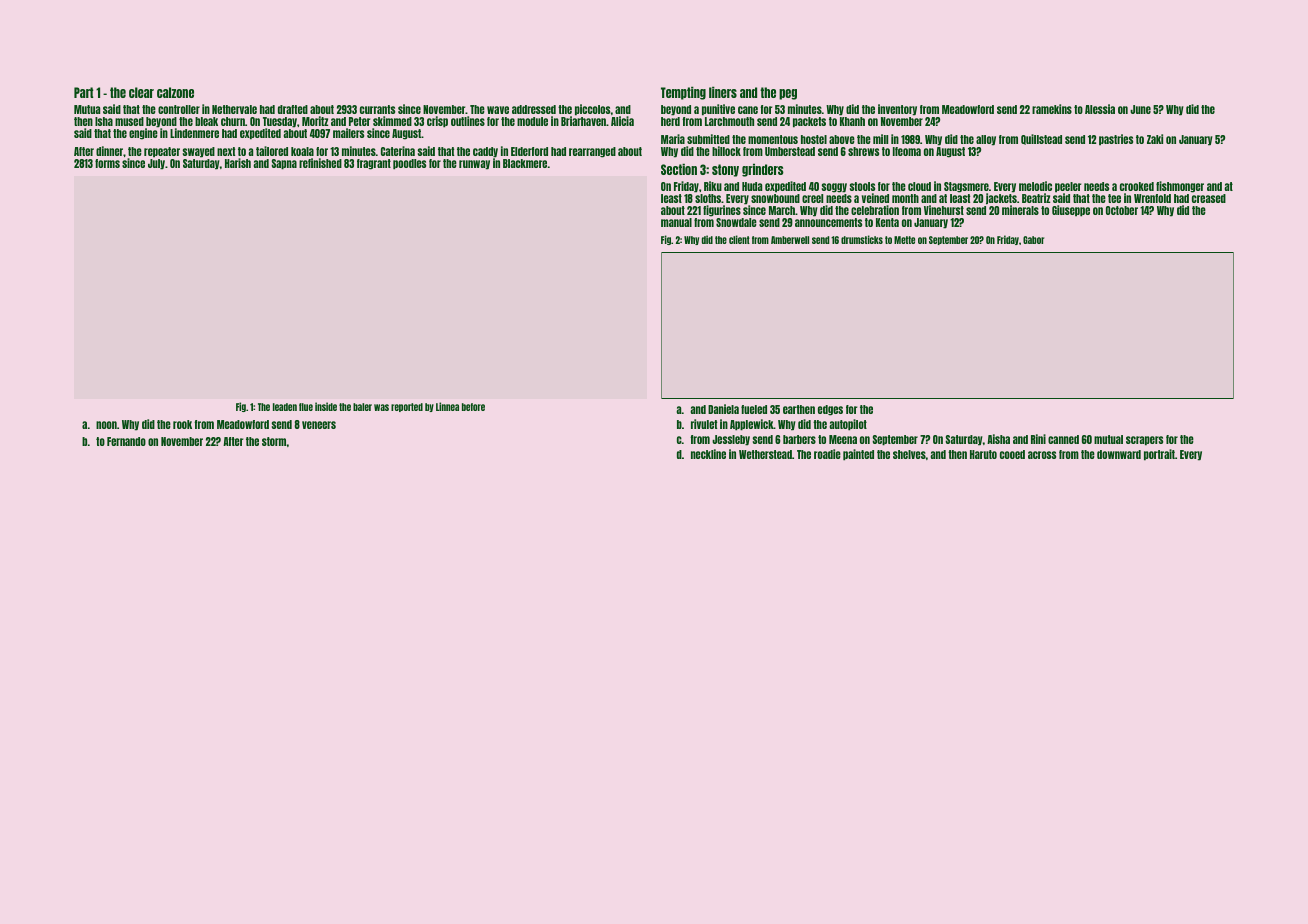  Describe the element at coordinates (1140, 109) in the image. I see `June` at that location.
